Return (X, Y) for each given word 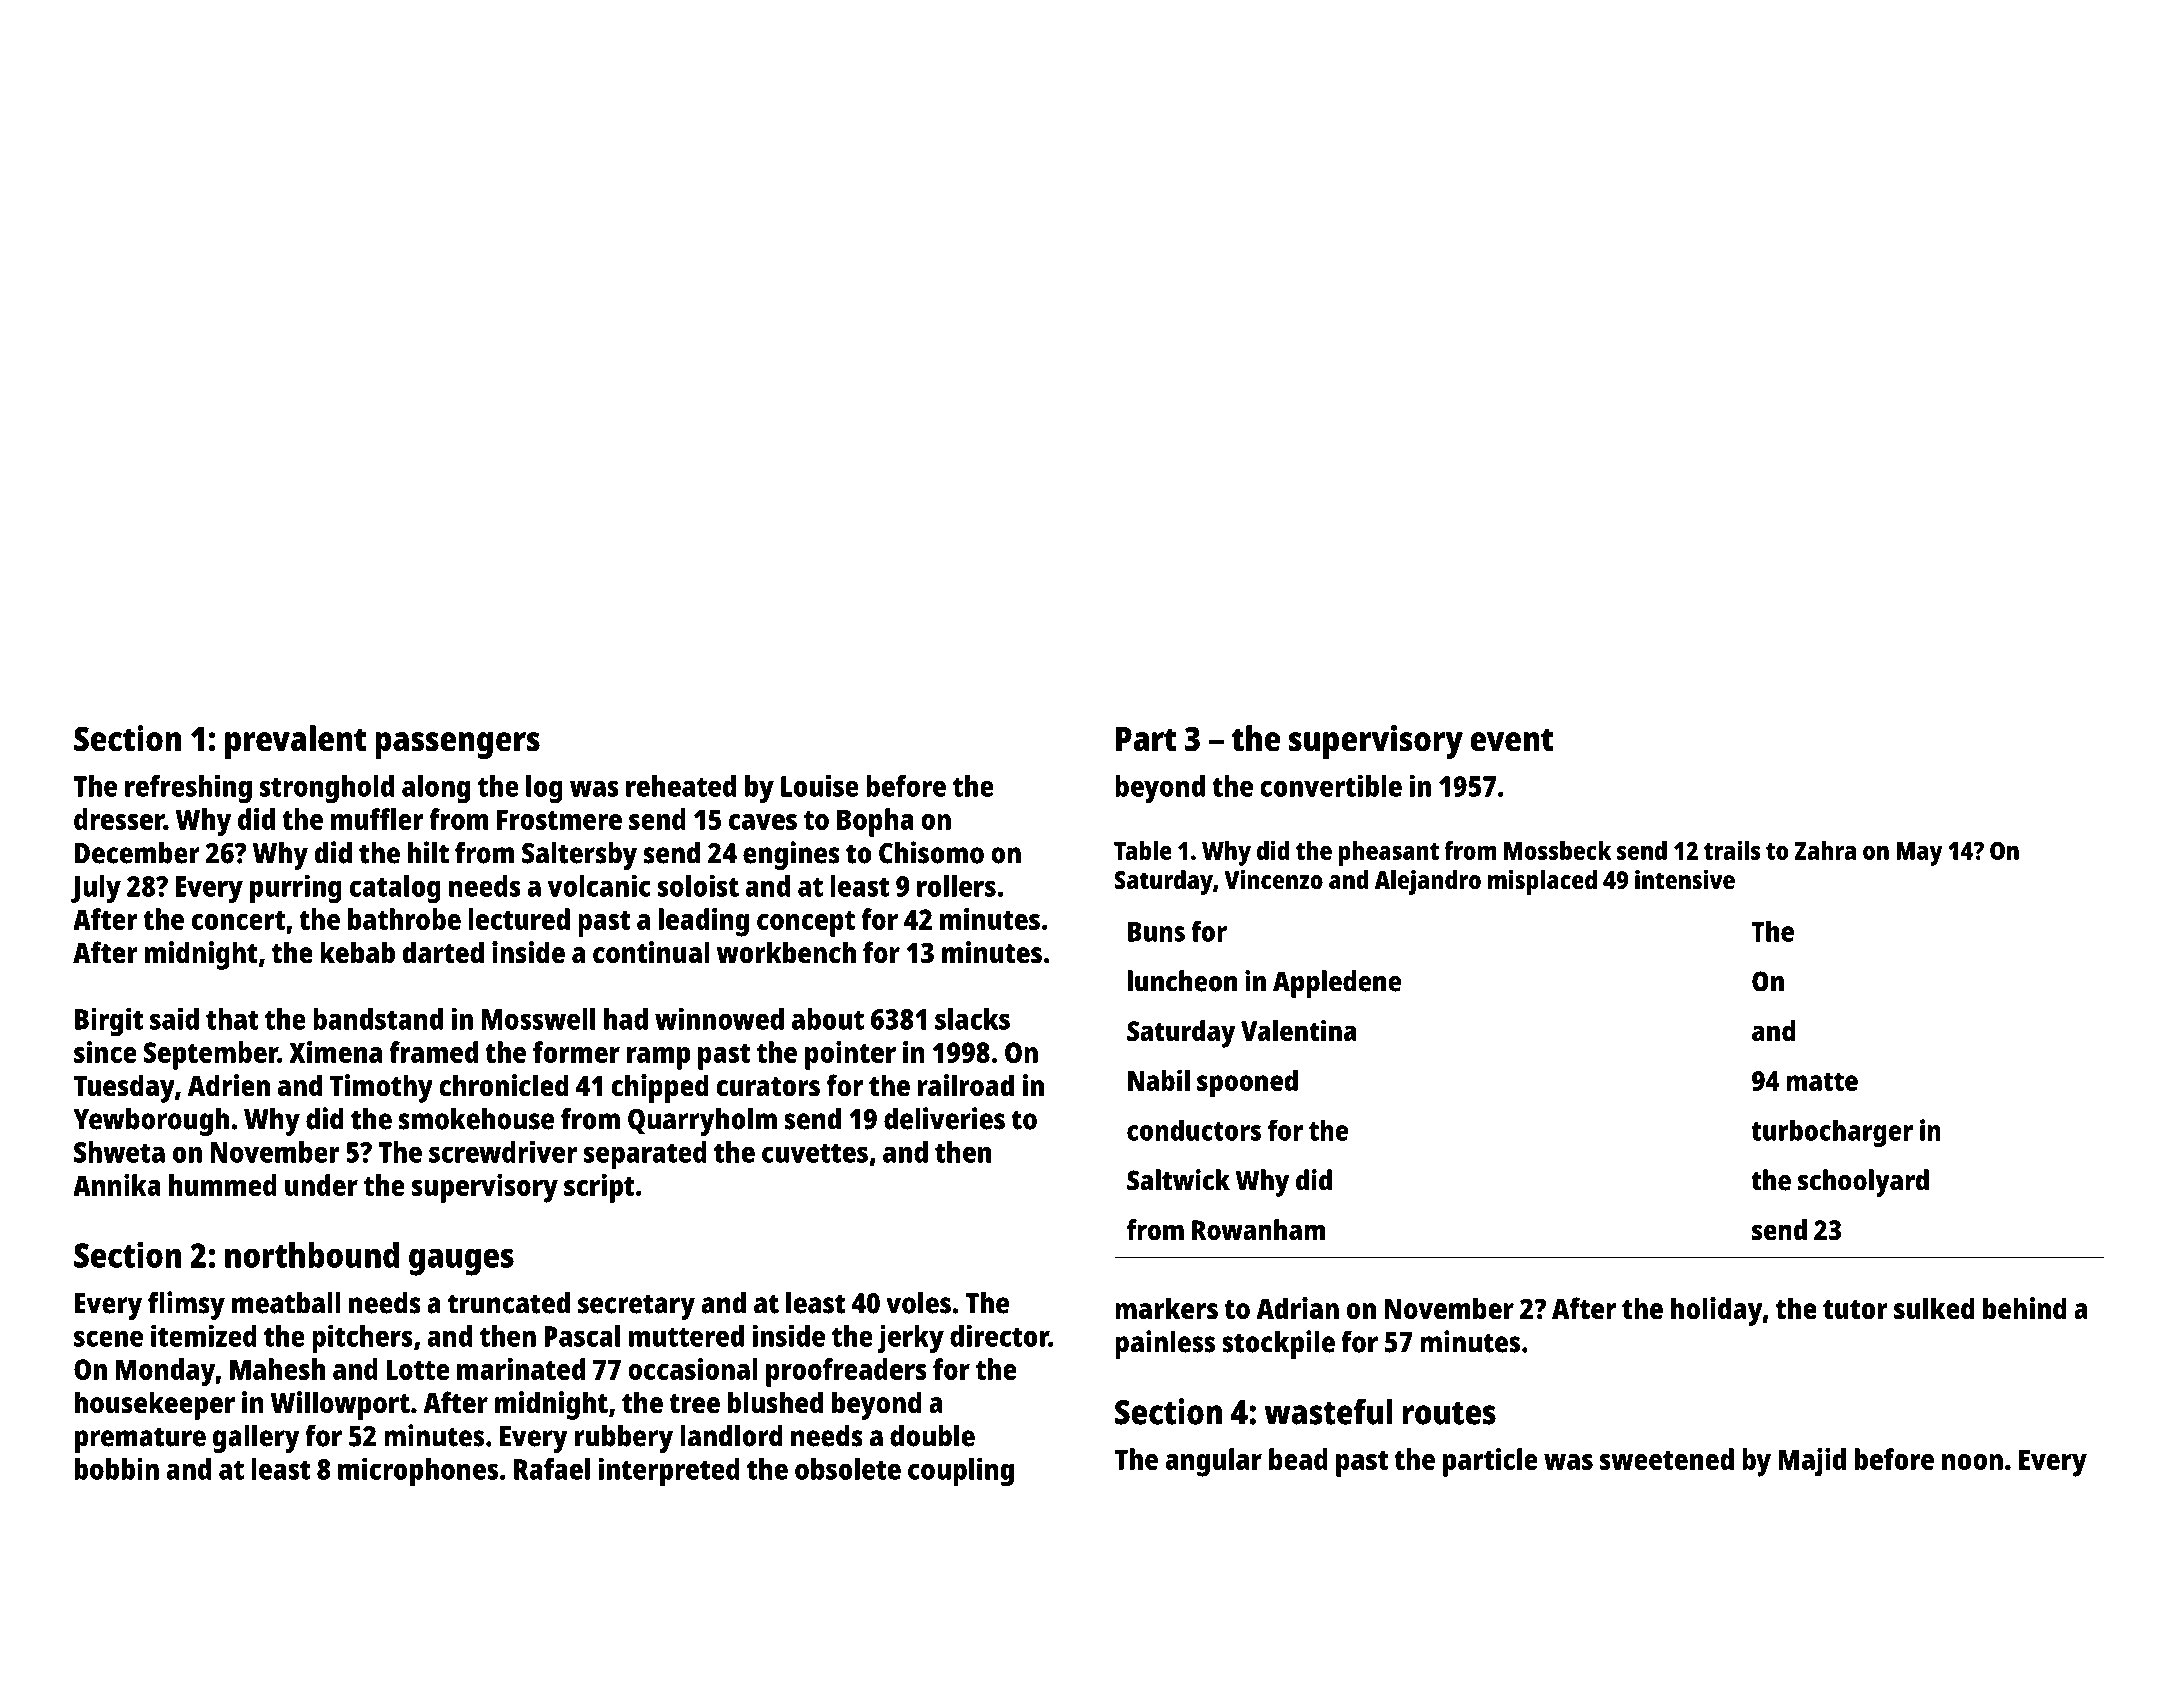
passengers (457, 745)
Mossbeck (1557, 850)
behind (2025, 1308)
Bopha (875, 822)
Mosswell (538, 1019)
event (1511, 740)
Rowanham (1258, 1229)
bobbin (117, 1468)
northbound (312, 1255)
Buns (1156, 932)
